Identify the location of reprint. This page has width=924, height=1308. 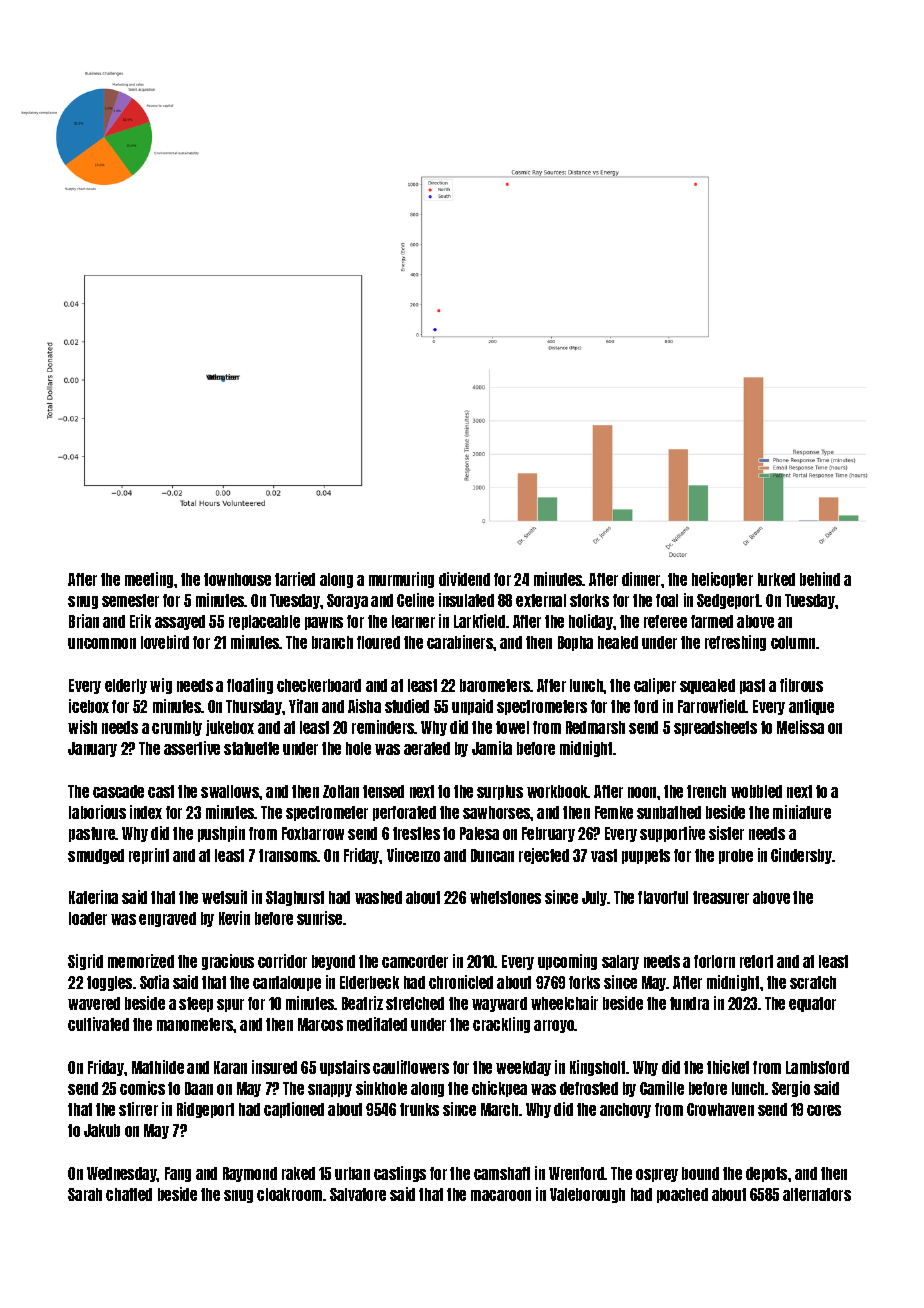
(149, 856).
